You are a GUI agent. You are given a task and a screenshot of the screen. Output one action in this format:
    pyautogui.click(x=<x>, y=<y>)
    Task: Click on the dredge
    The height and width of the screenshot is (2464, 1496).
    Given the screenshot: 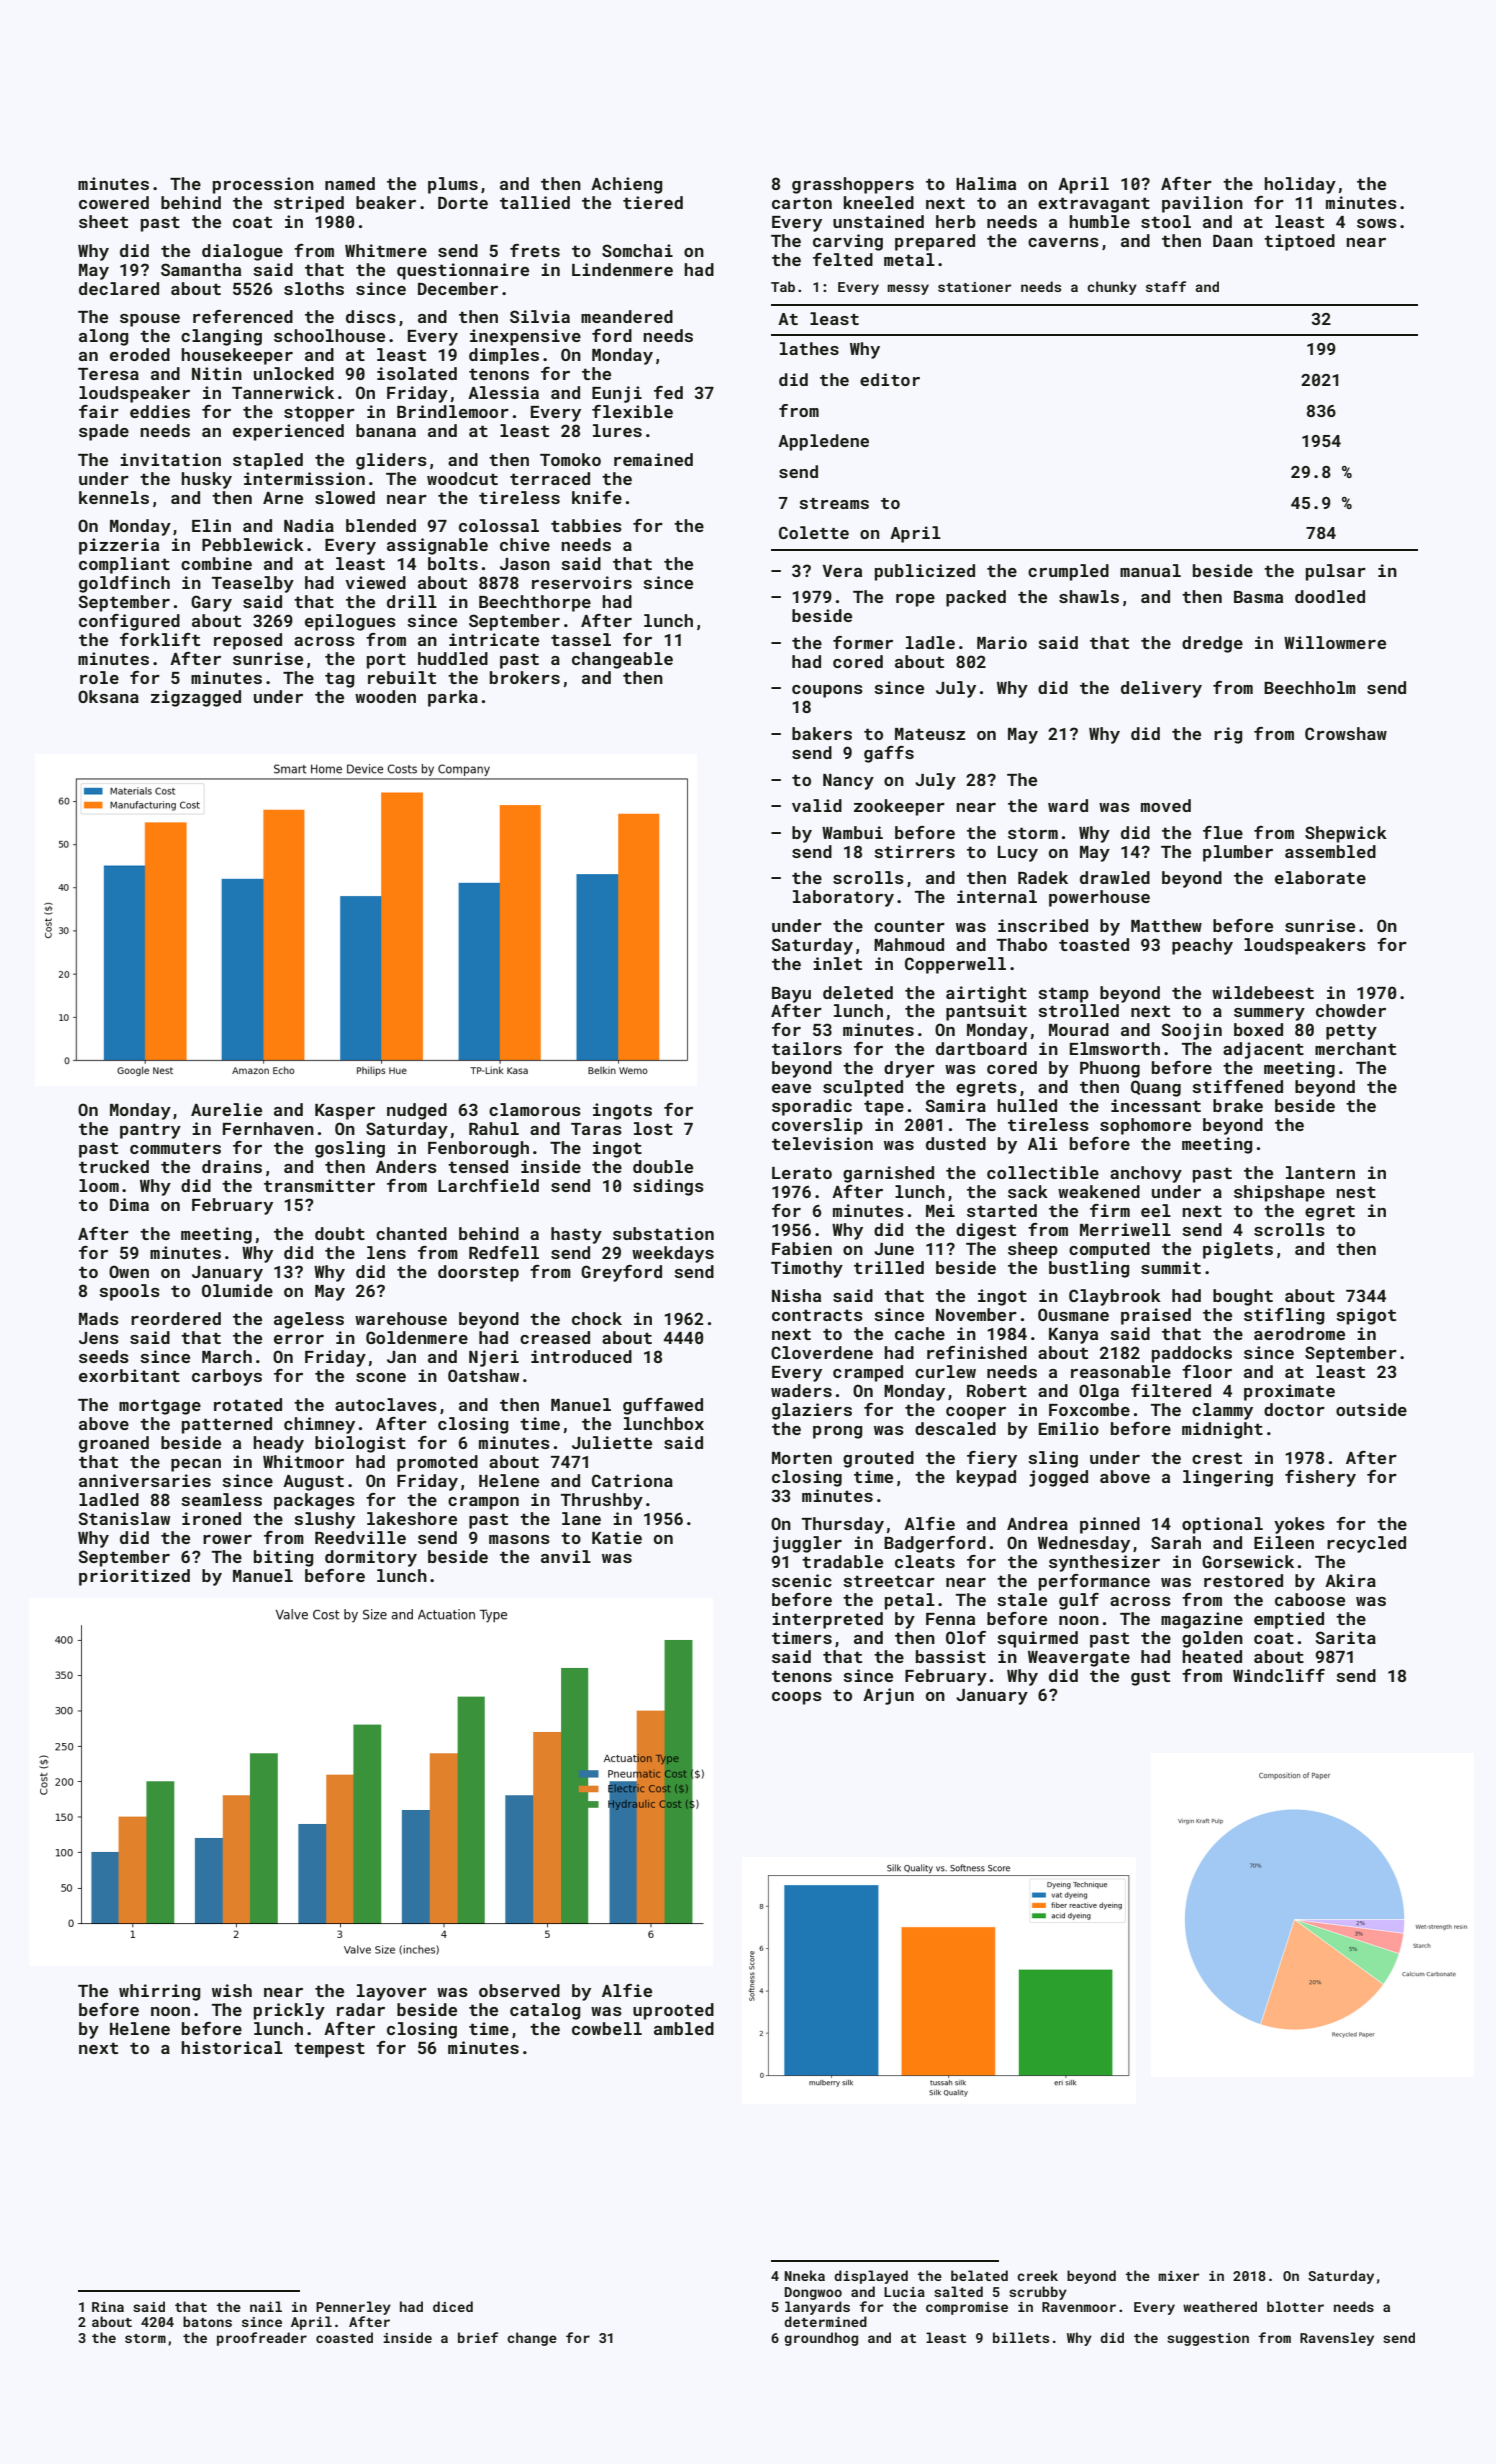 What is the action you would take?
    pyautogui.click(x=1212, y=644)
